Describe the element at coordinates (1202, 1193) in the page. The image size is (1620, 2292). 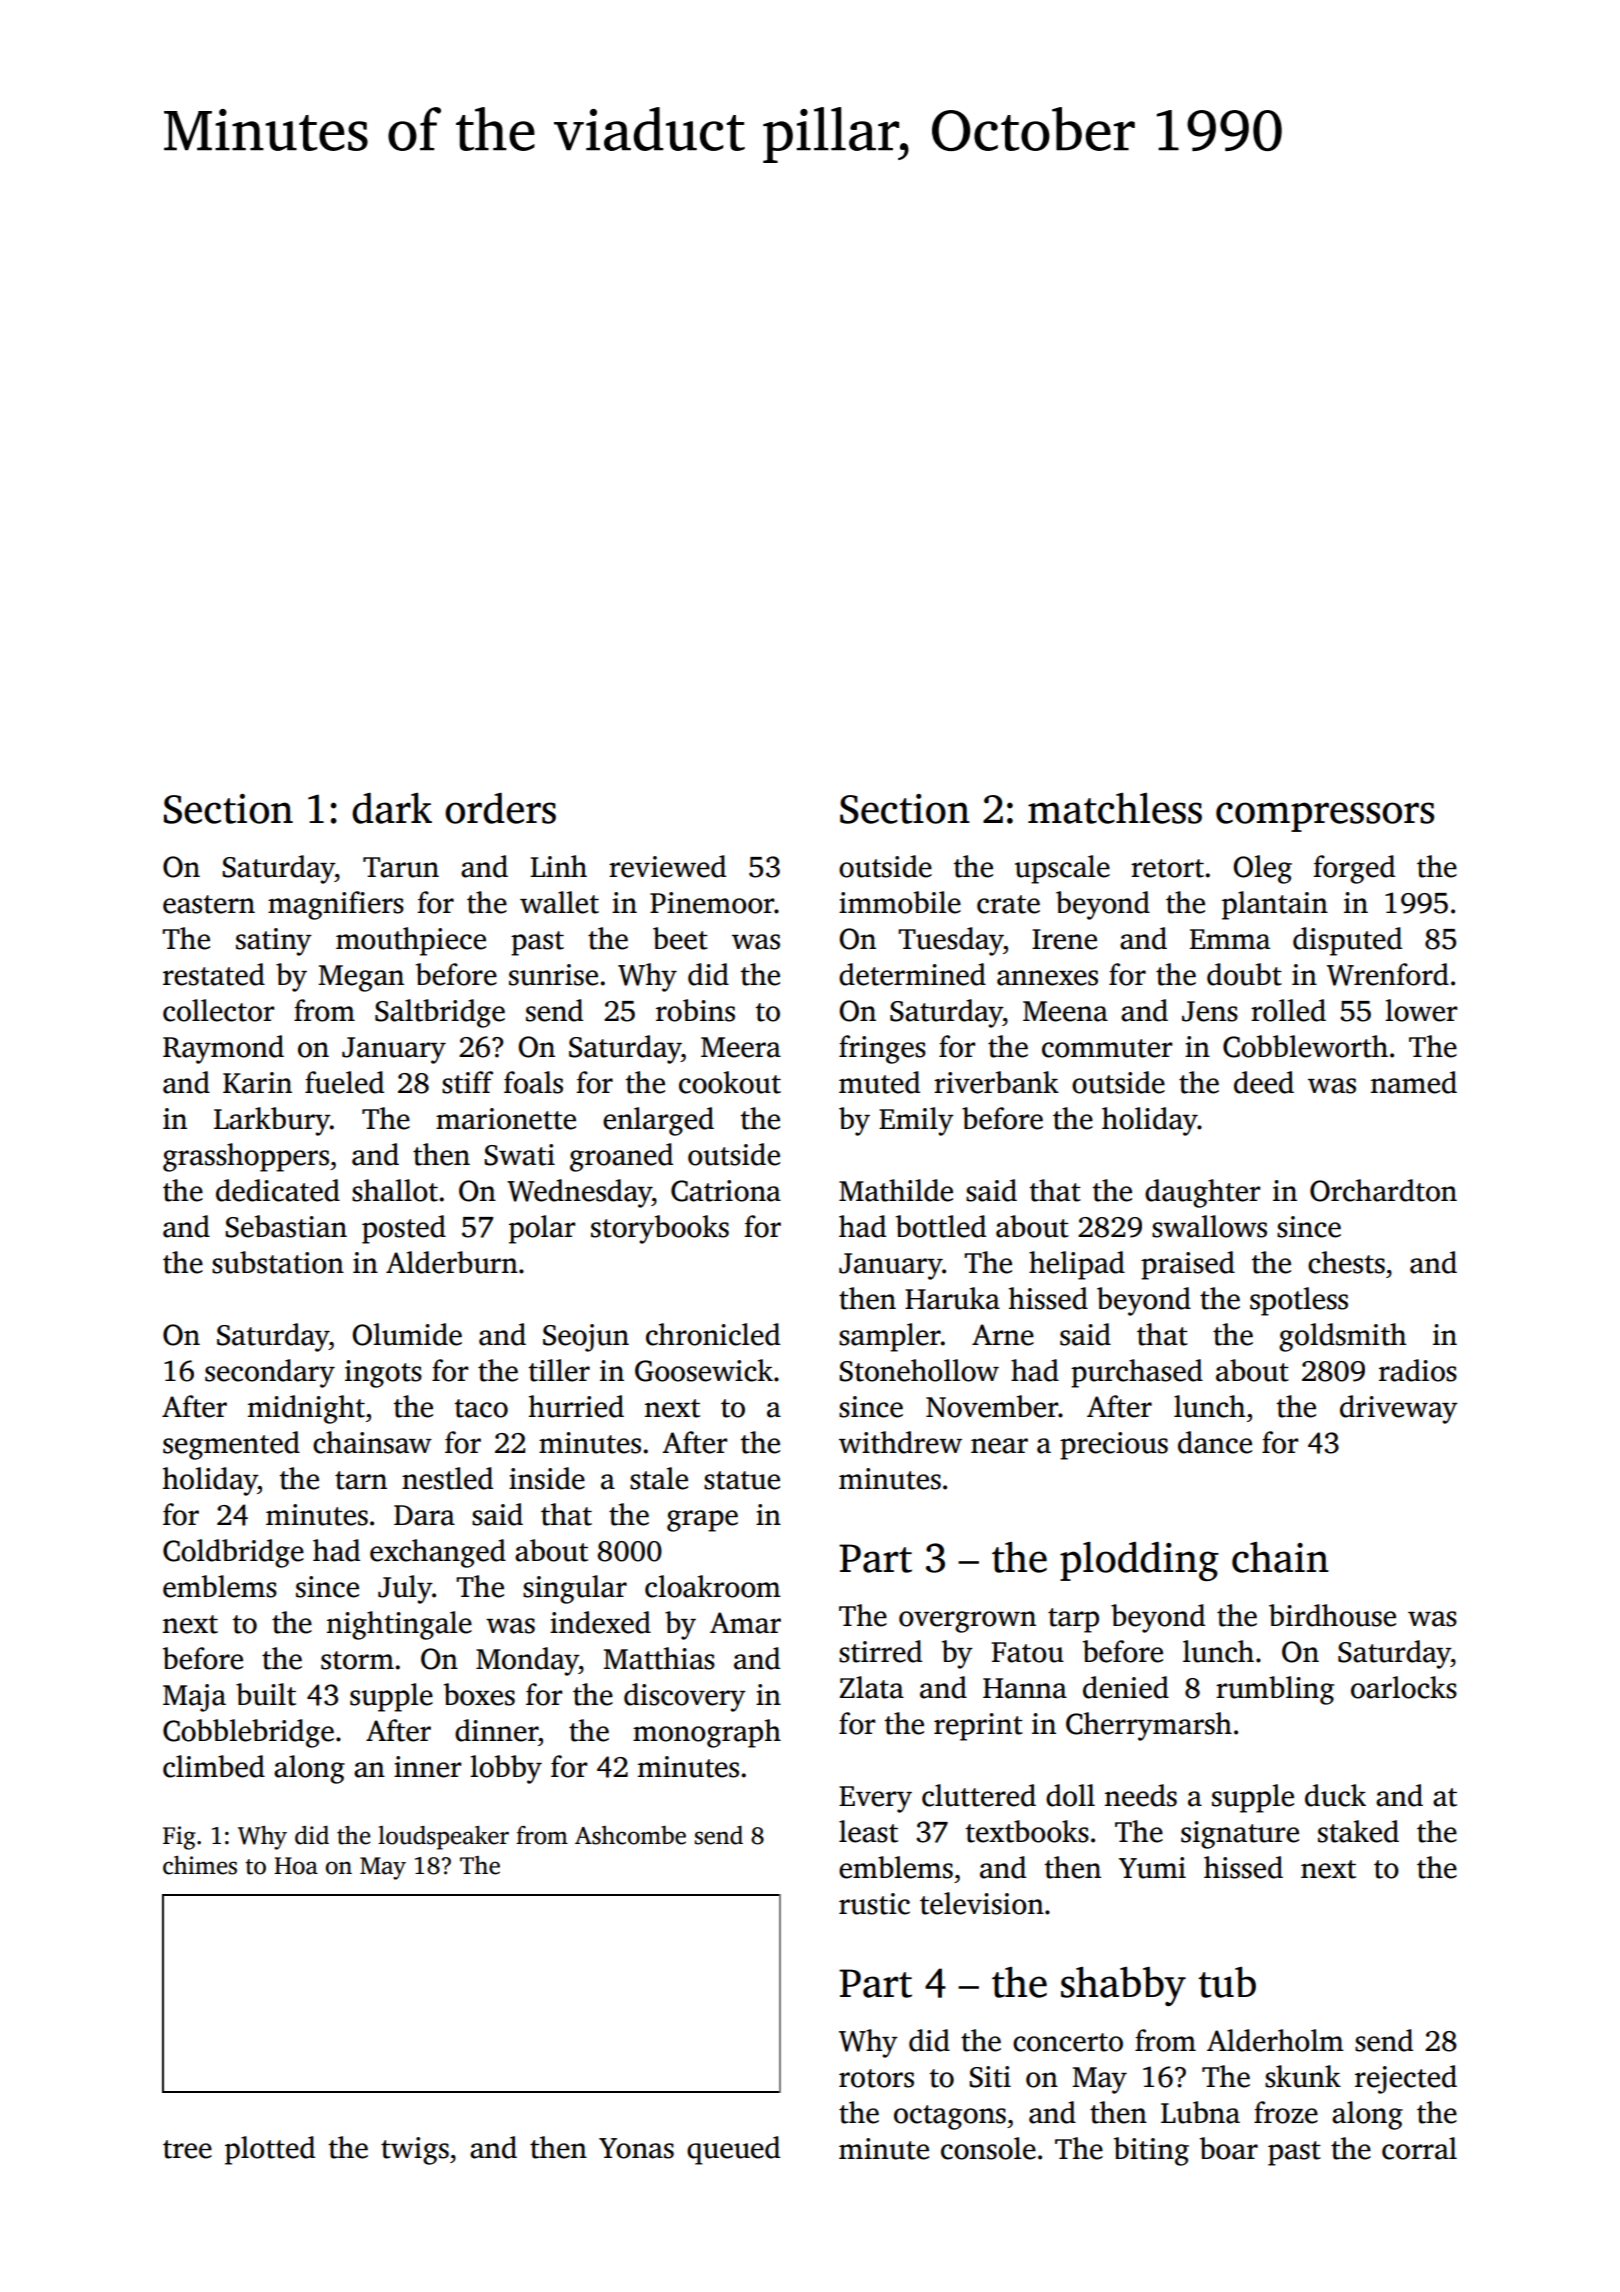
I see `daughter` at that location.
